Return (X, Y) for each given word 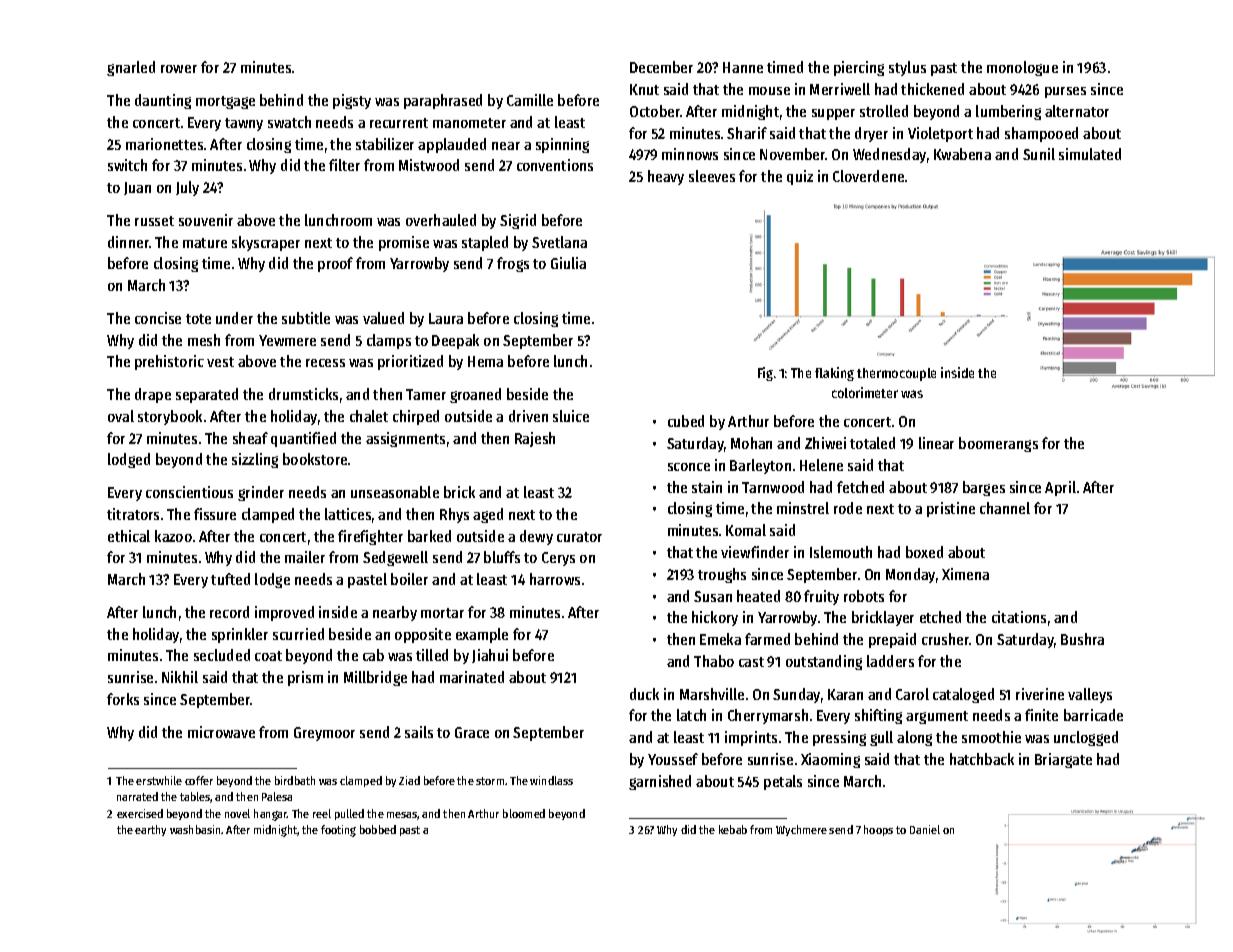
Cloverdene (868, 176)
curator (579, 537)
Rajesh (535, 439)
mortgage (225, 102)
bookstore (315, 459)
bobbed (378, 829)
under (234, 318)
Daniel (925, 829)
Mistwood (429, 165)
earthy (150, 830)
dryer (871, 134)
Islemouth (841, 552)
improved (284, 613)
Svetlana (559, 242)
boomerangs (998, 444)
